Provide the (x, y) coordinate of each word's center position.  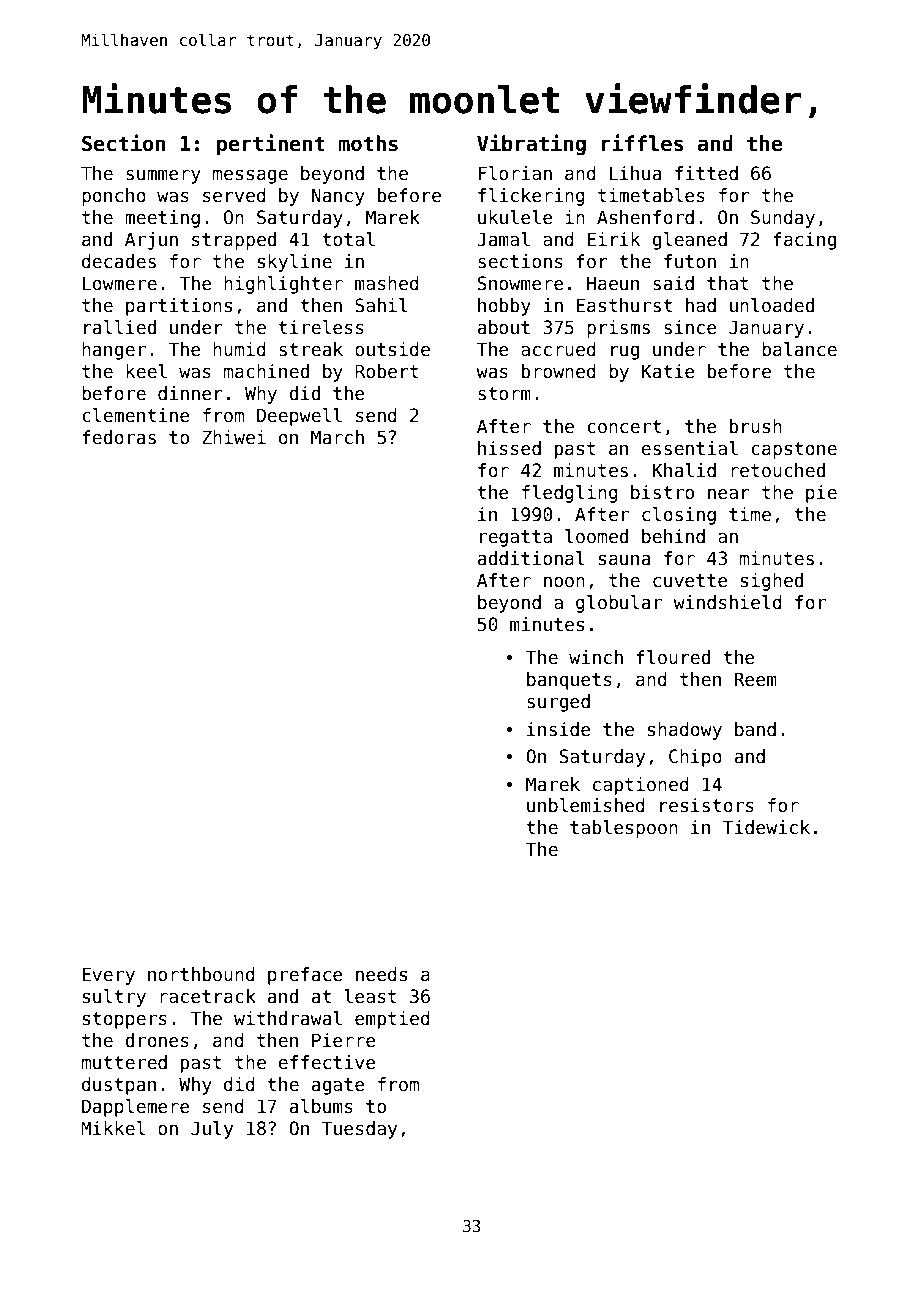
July (212, 1130)
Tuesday (359, 1130)
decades (119, 261)
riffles (643, 143)
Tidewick (766, 827)
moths (368, 143)
